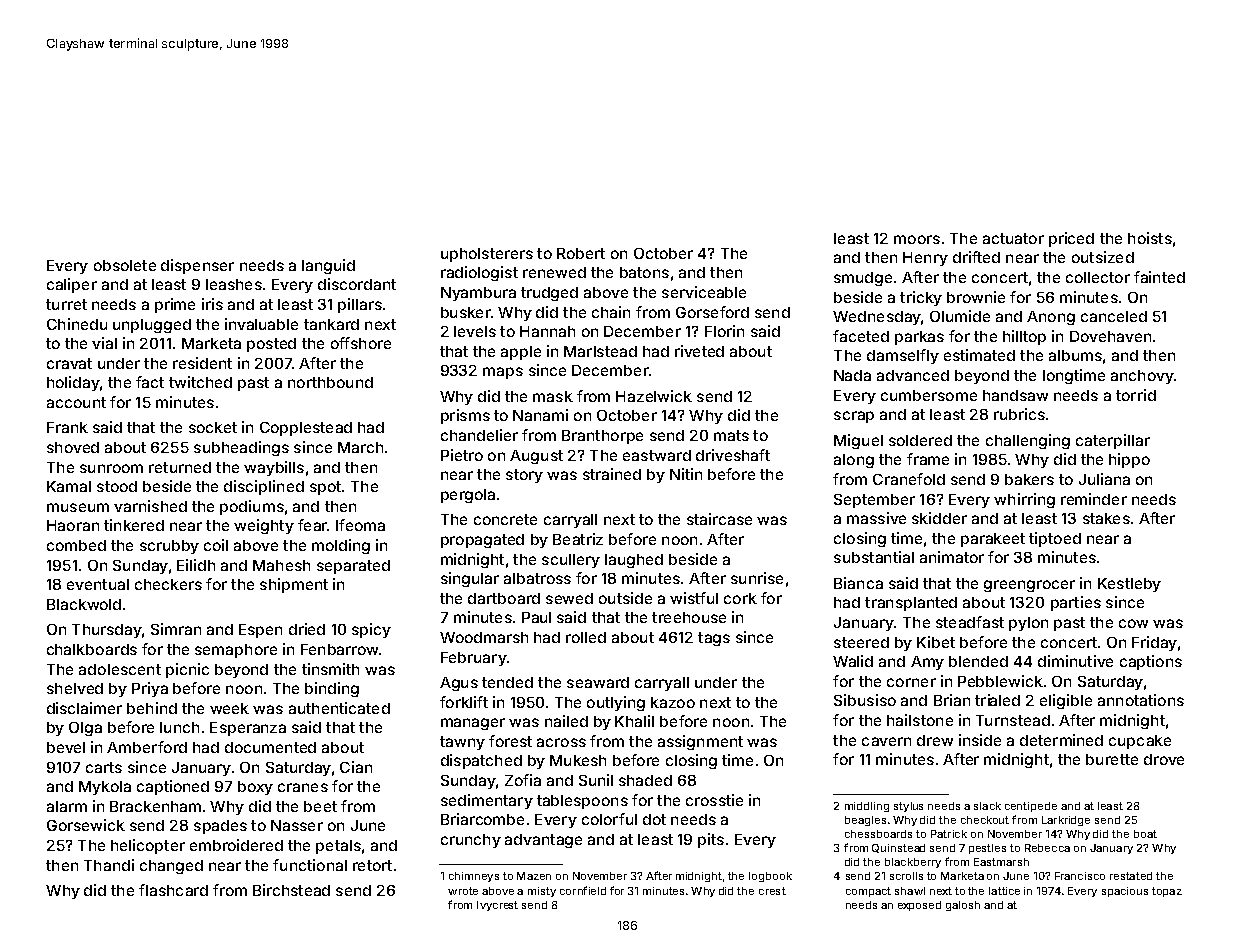  I want to click on Wednesday, so click(877, 318).
